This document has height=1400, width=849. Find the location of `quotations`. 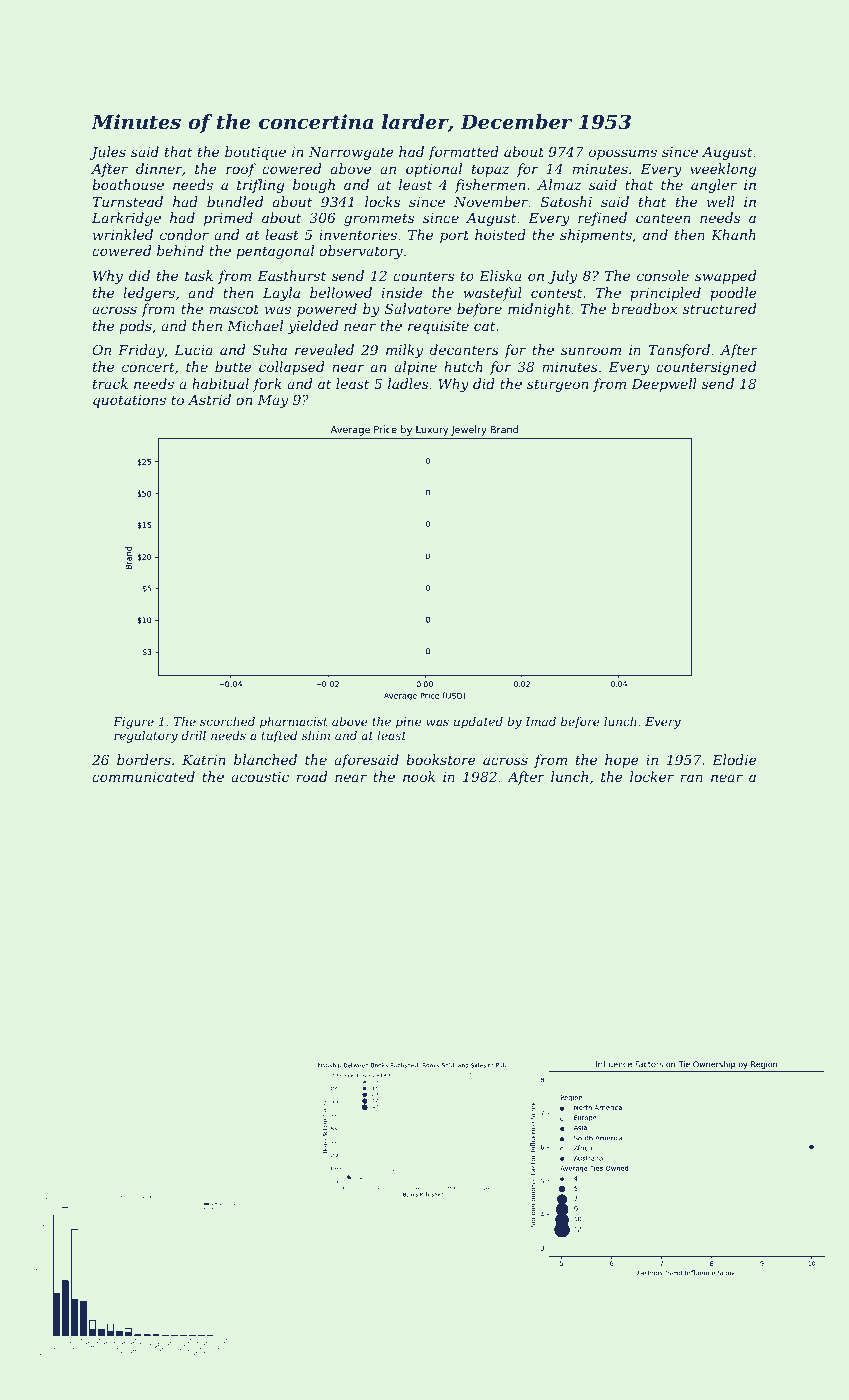

quotations is located at coordinates (129, 401).
